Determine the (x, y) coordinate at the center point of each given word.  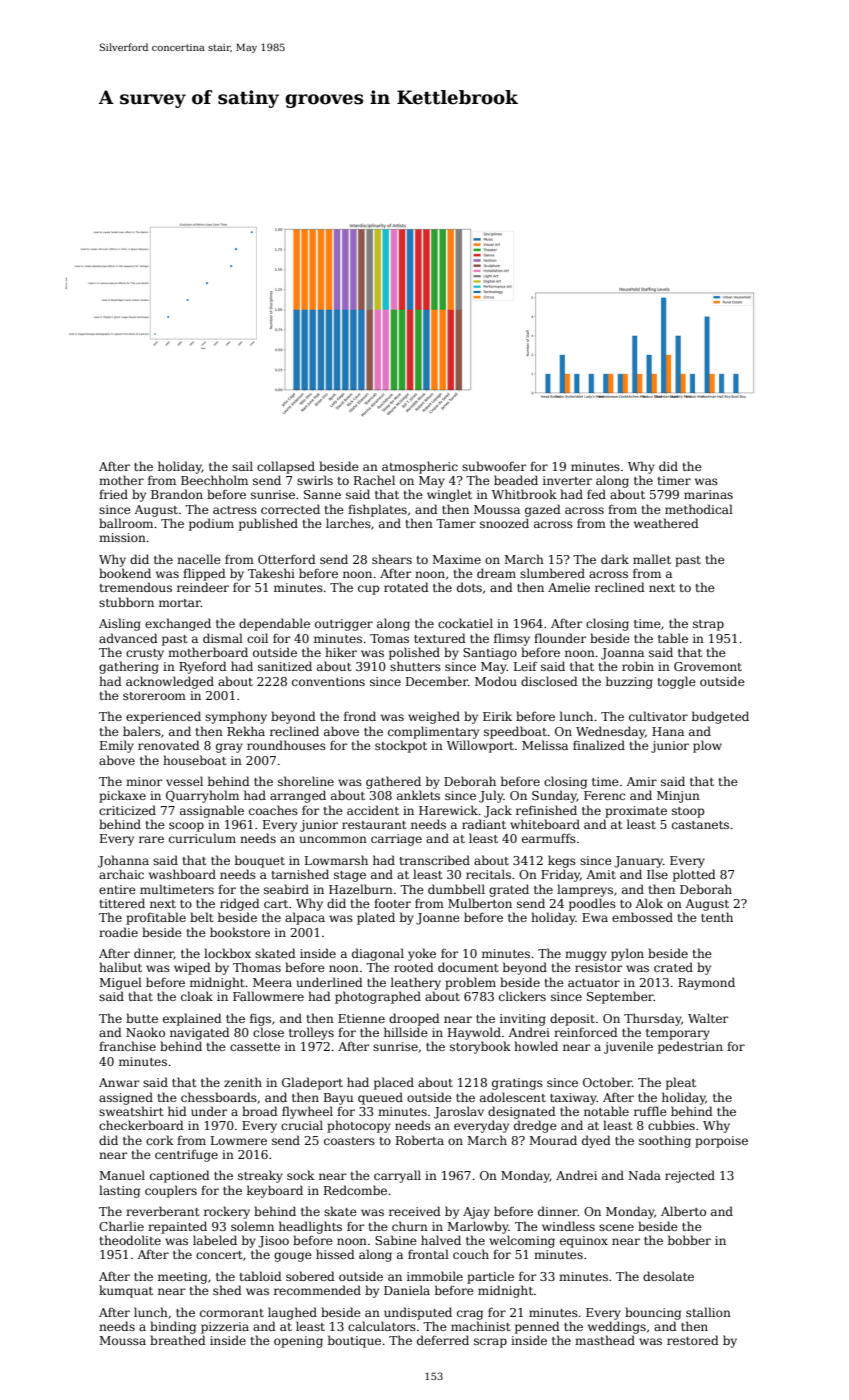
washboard (182, 874)
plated (376, 918)
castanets (700, 825)
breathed (178, 1340)
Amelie (569, 587)
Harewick (448, 810)
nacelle (199, 559)
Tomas (389, 638)
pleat (681, 1083)
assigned (126, 1098)
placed (394, 1083)
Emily (117, 746)
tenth (717, 917)
